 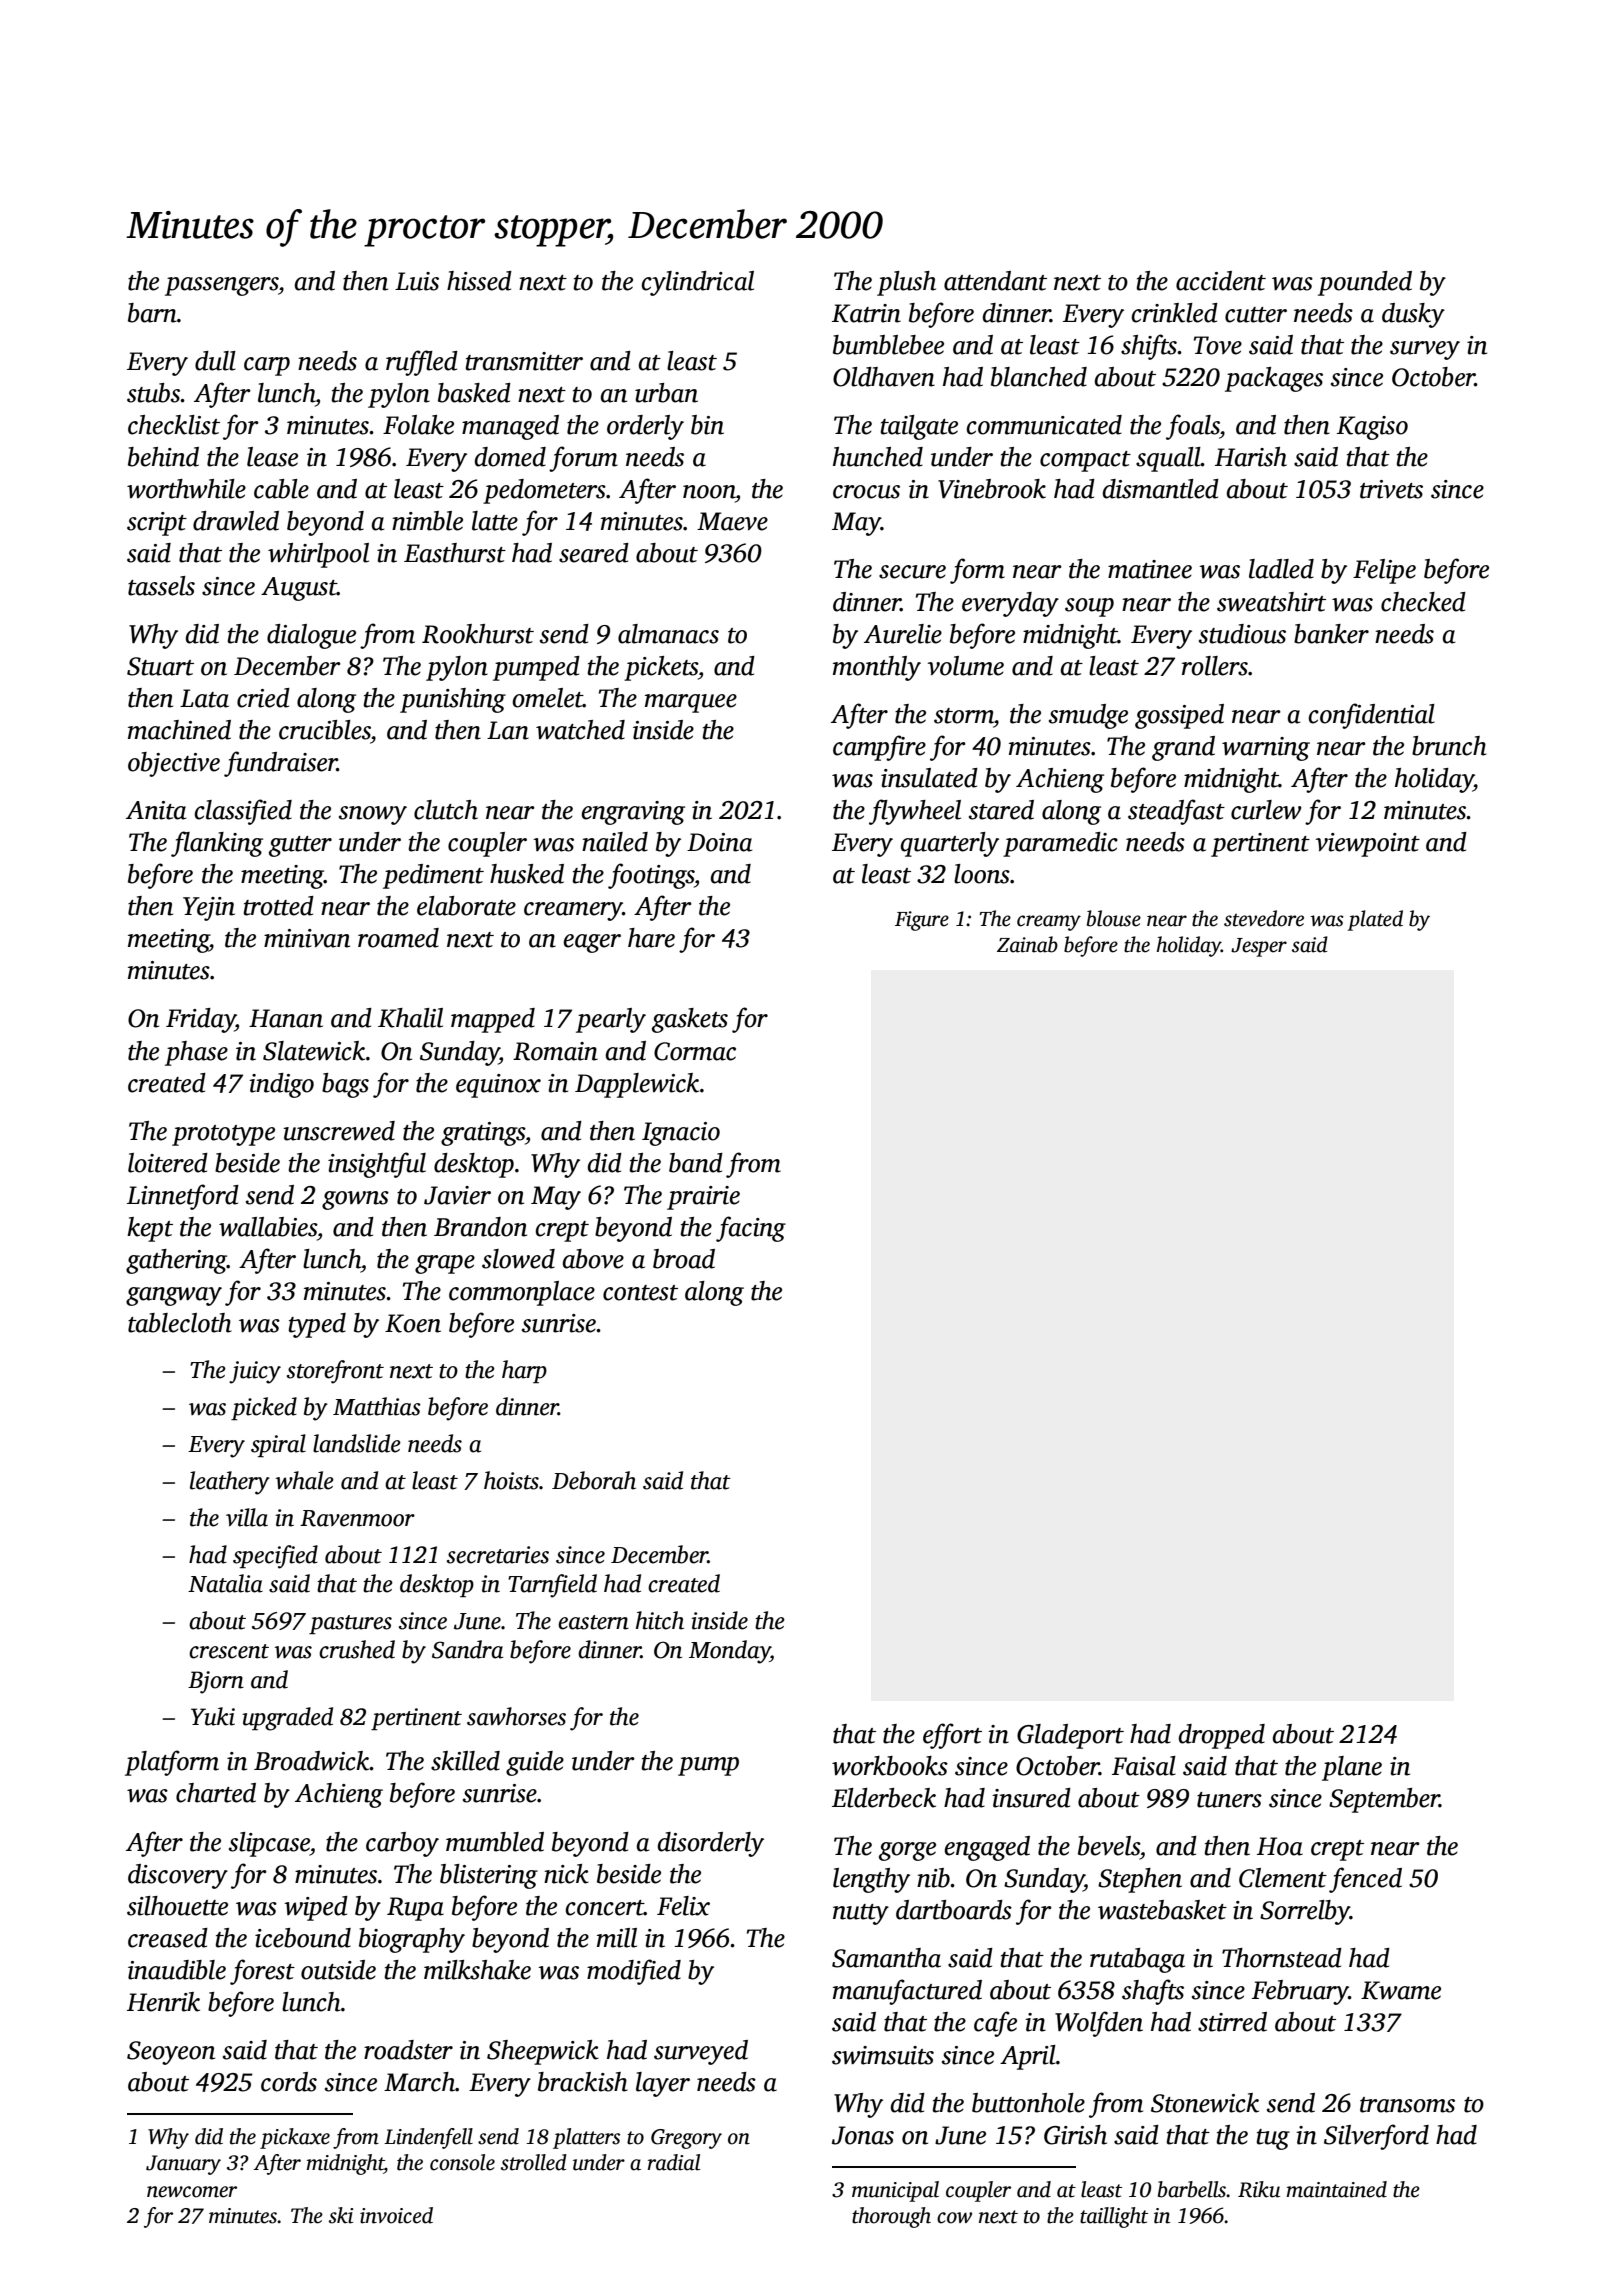 What do you see at coordinates (1413, 315) in the image?
I see `dusky` at bounding box center [1413, 315].
